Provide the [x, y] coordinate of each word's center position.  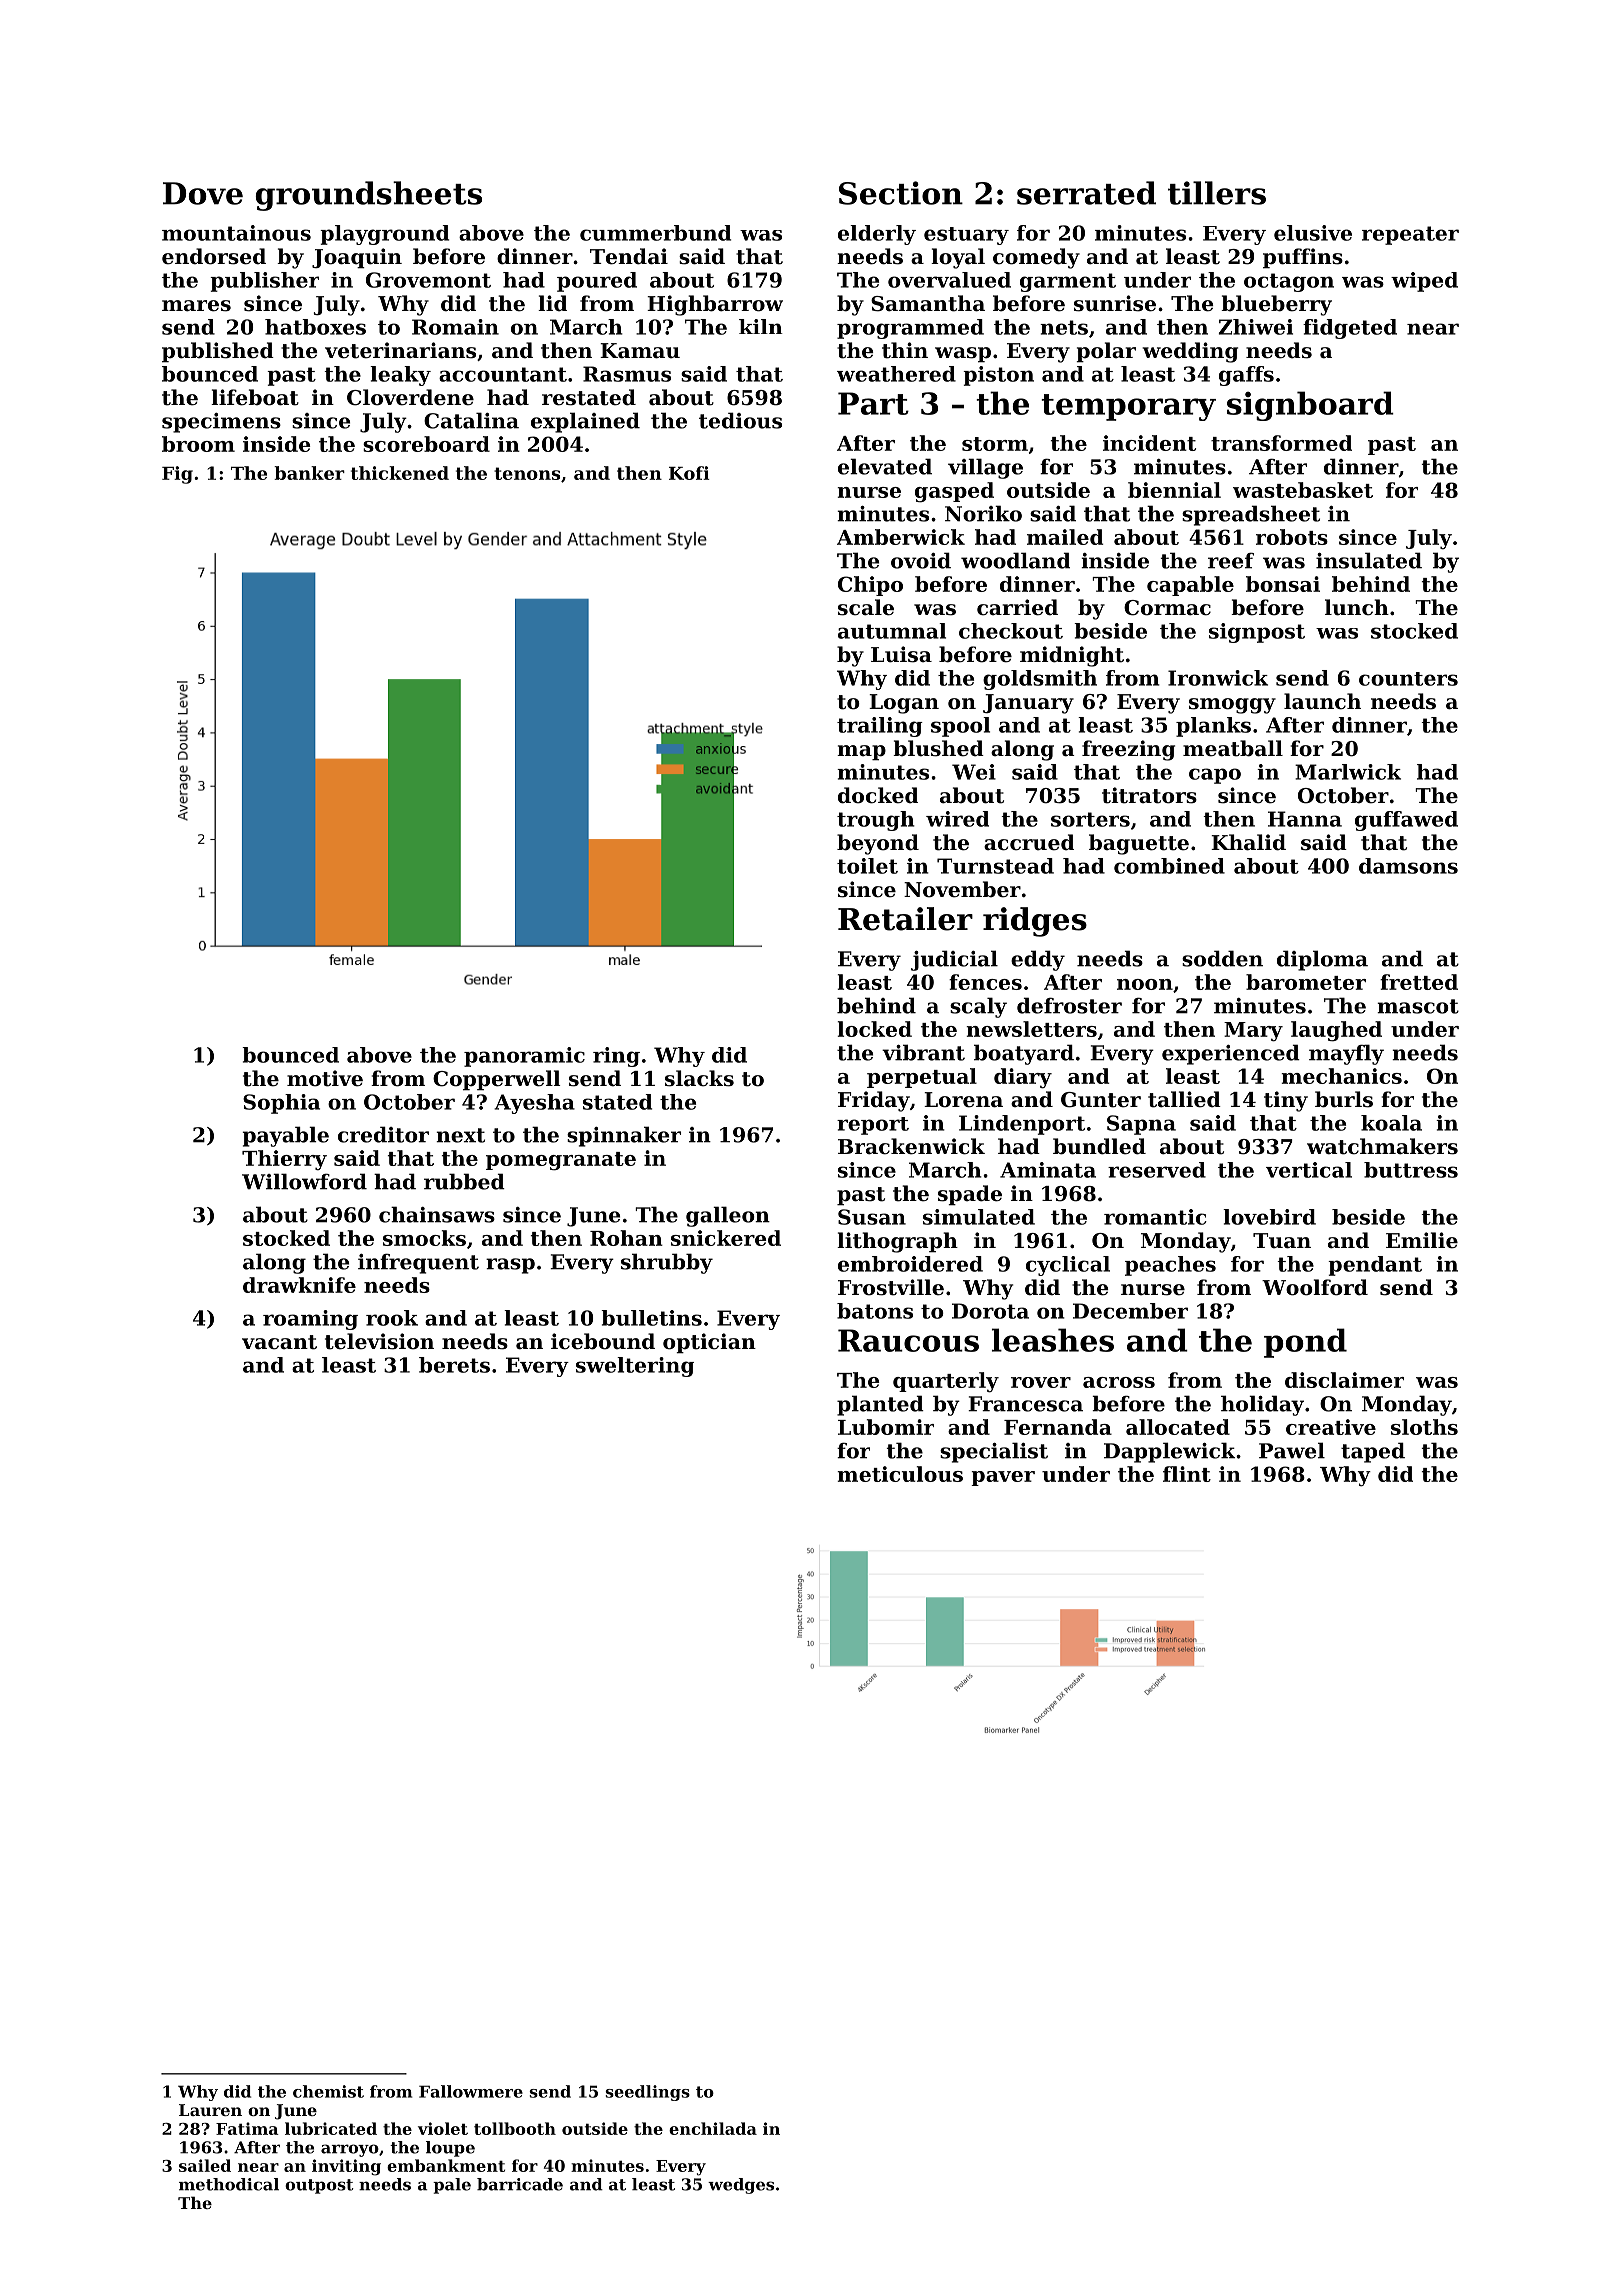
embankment [446, 2165]
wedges [741, 2186]
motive [325, 1078]
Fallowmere [471, 2091]
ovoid [921, 560]
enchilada [713, 2128]
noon [1145, 984]
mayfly [1346, 1054]
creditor [383, 1134]
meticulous [900, 1474]
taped [1373, 1452]
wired [957, 819]
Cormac [1167, 608]
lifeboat [255, 397]
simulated [979, 1217]
